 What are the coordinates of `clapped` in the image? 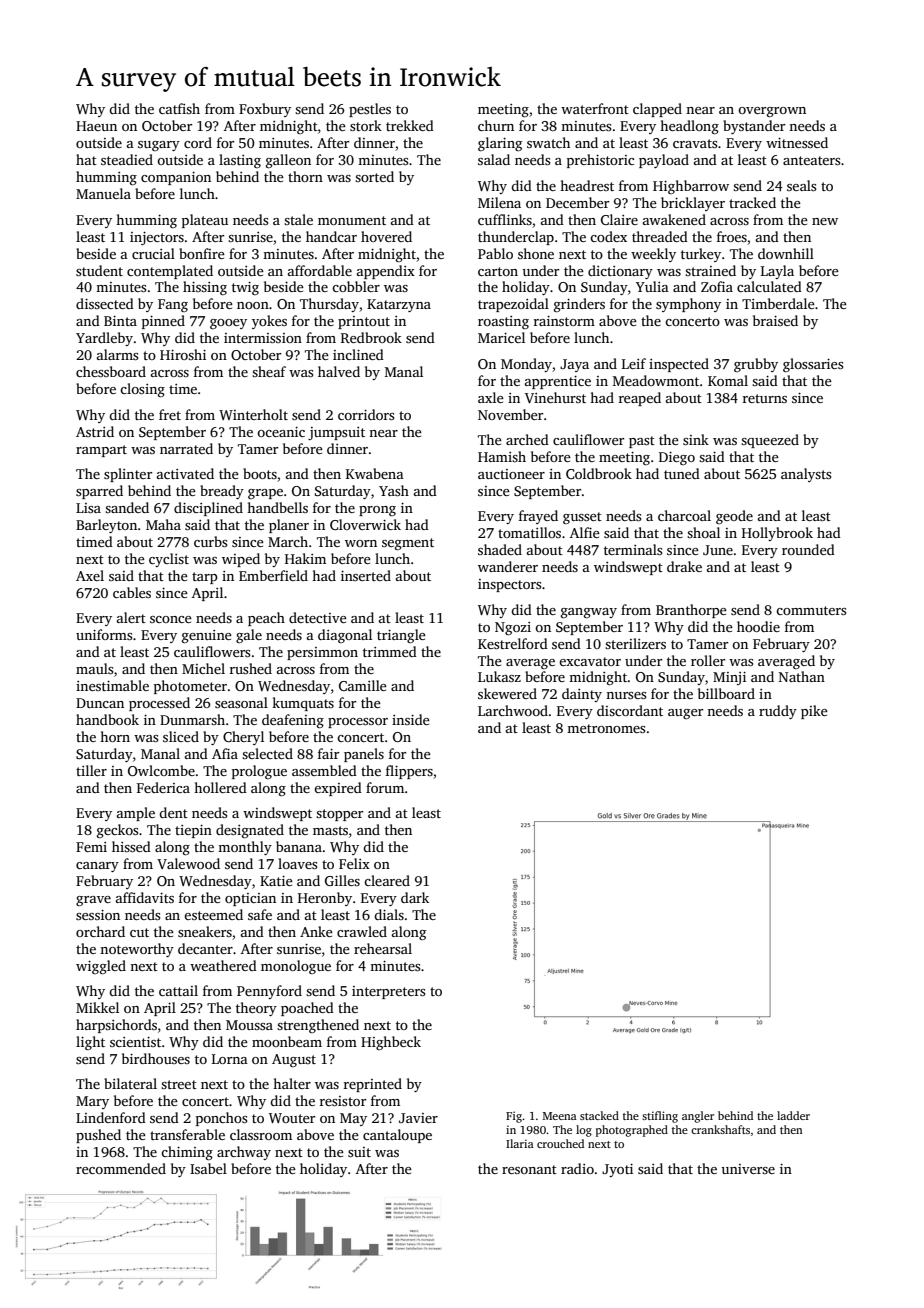 It's located at (657, 110).
